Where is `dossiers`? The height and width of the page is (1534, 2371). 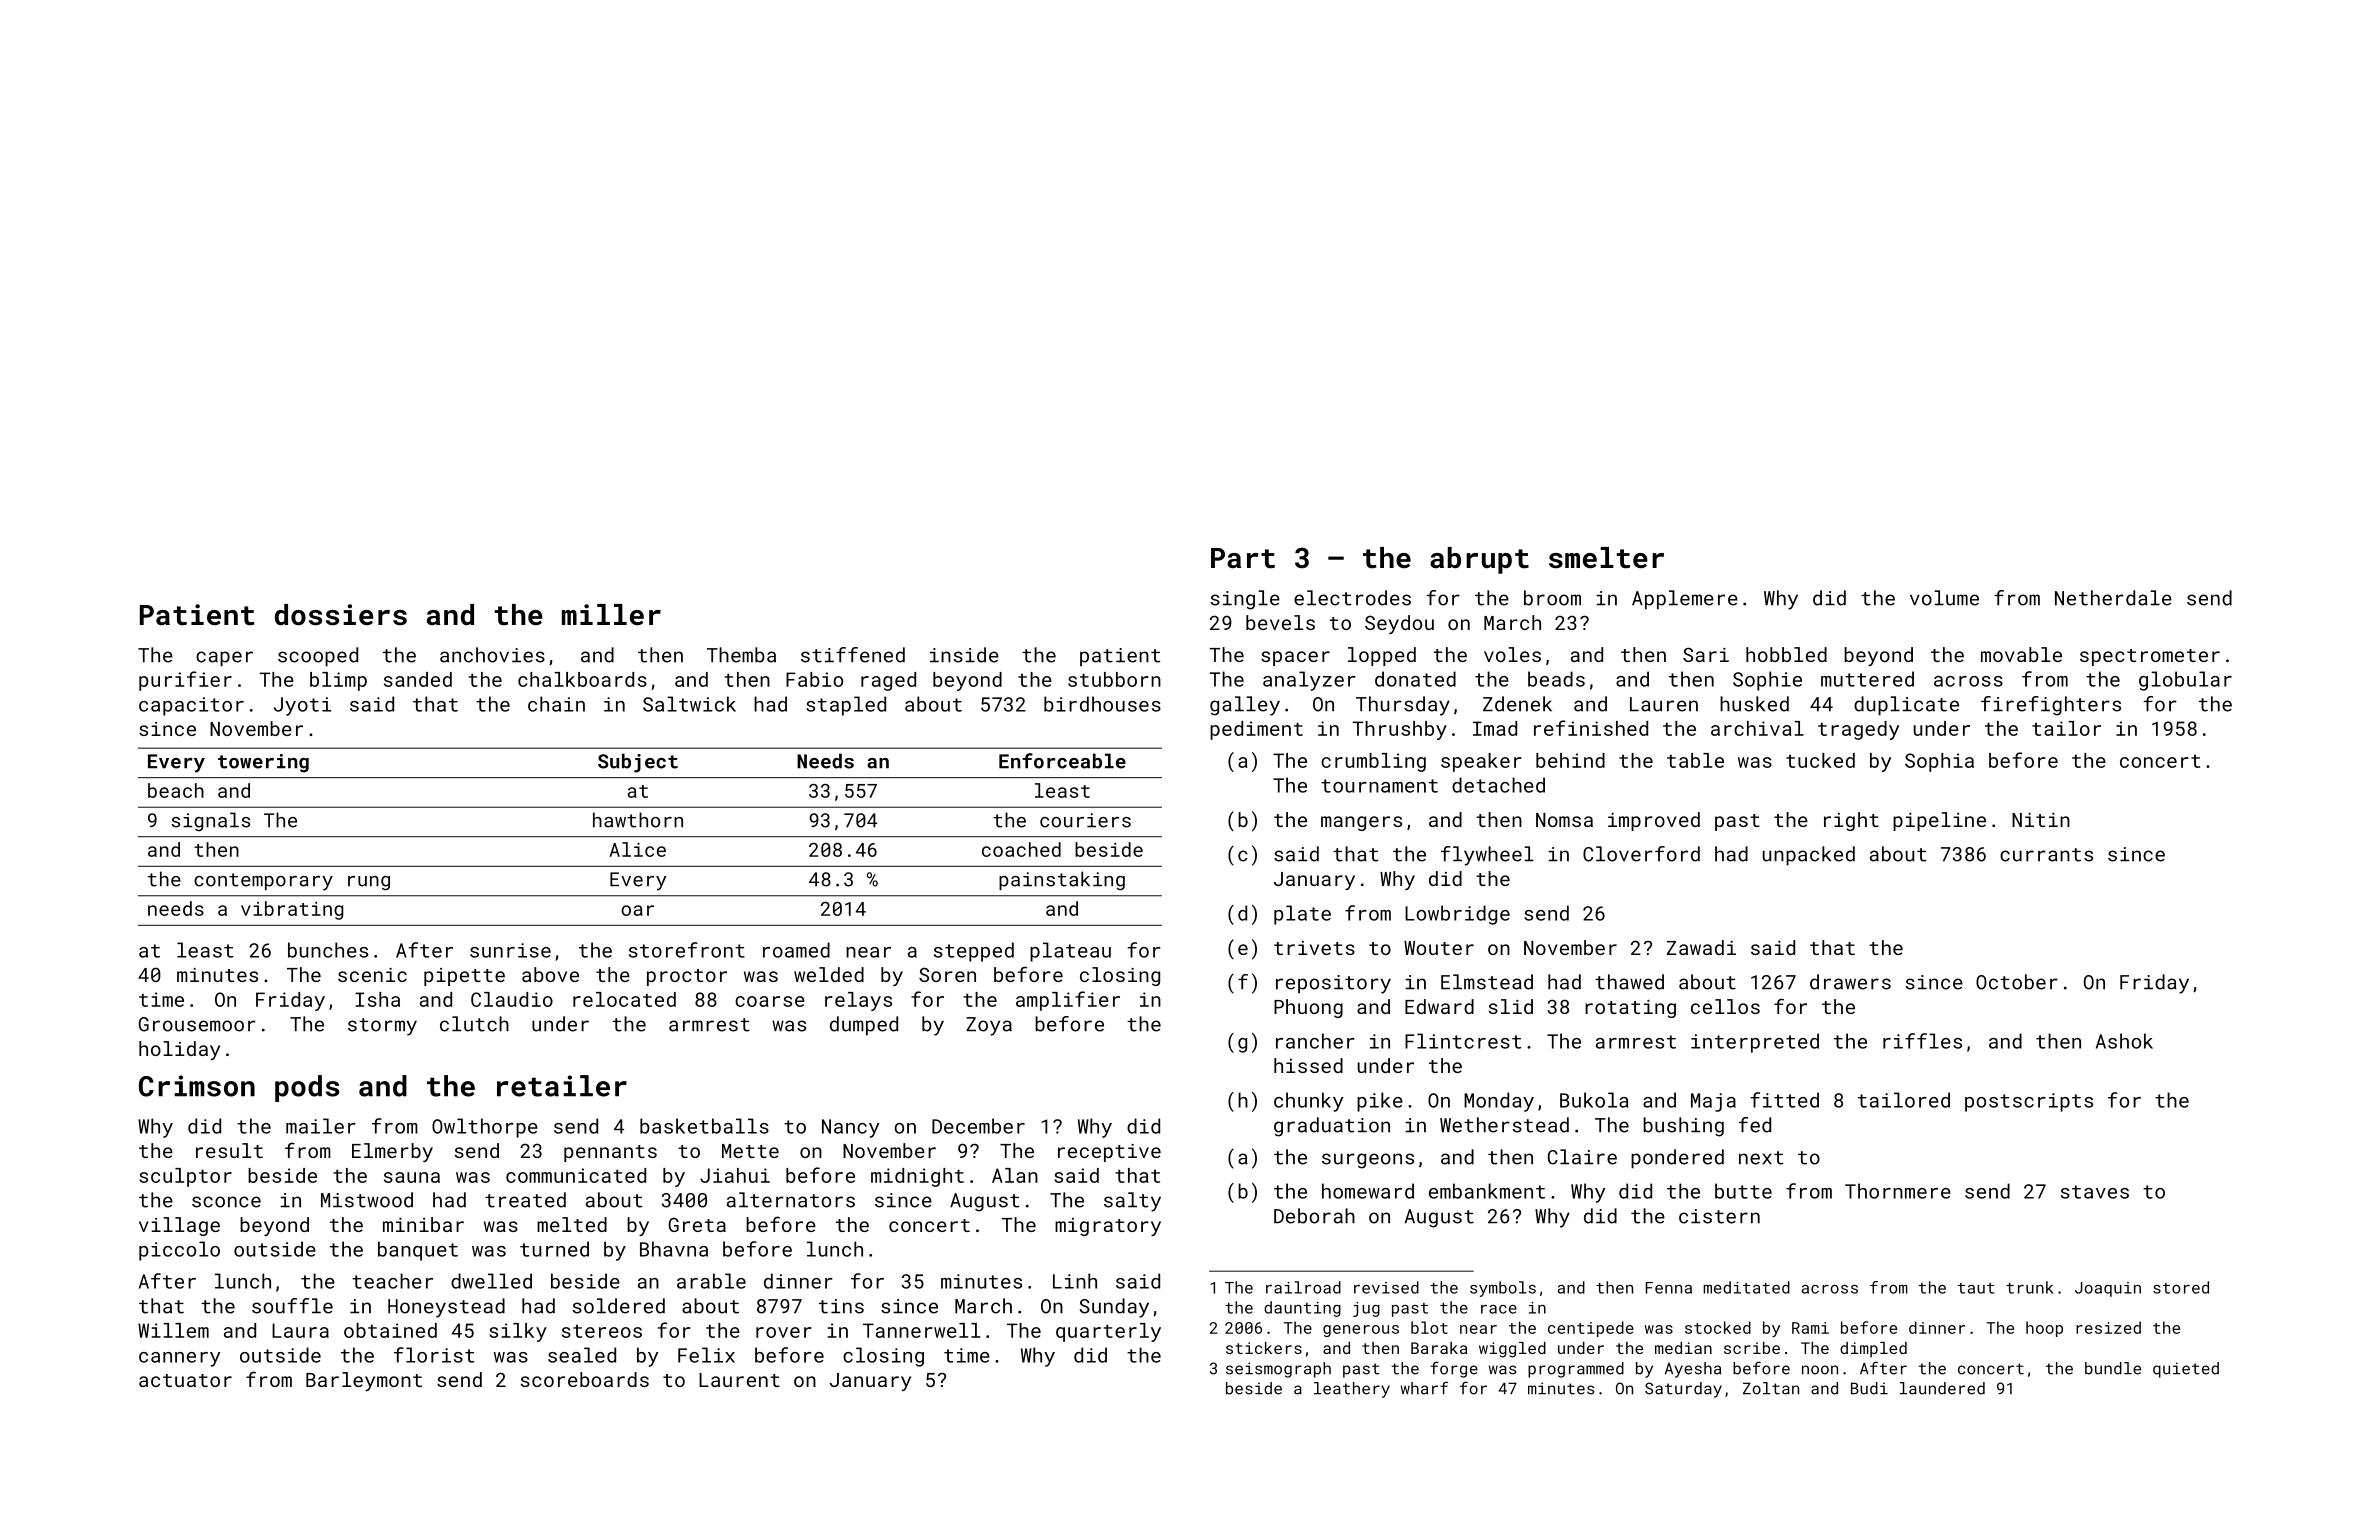
dossiers is located at coordinates (341, 615).
